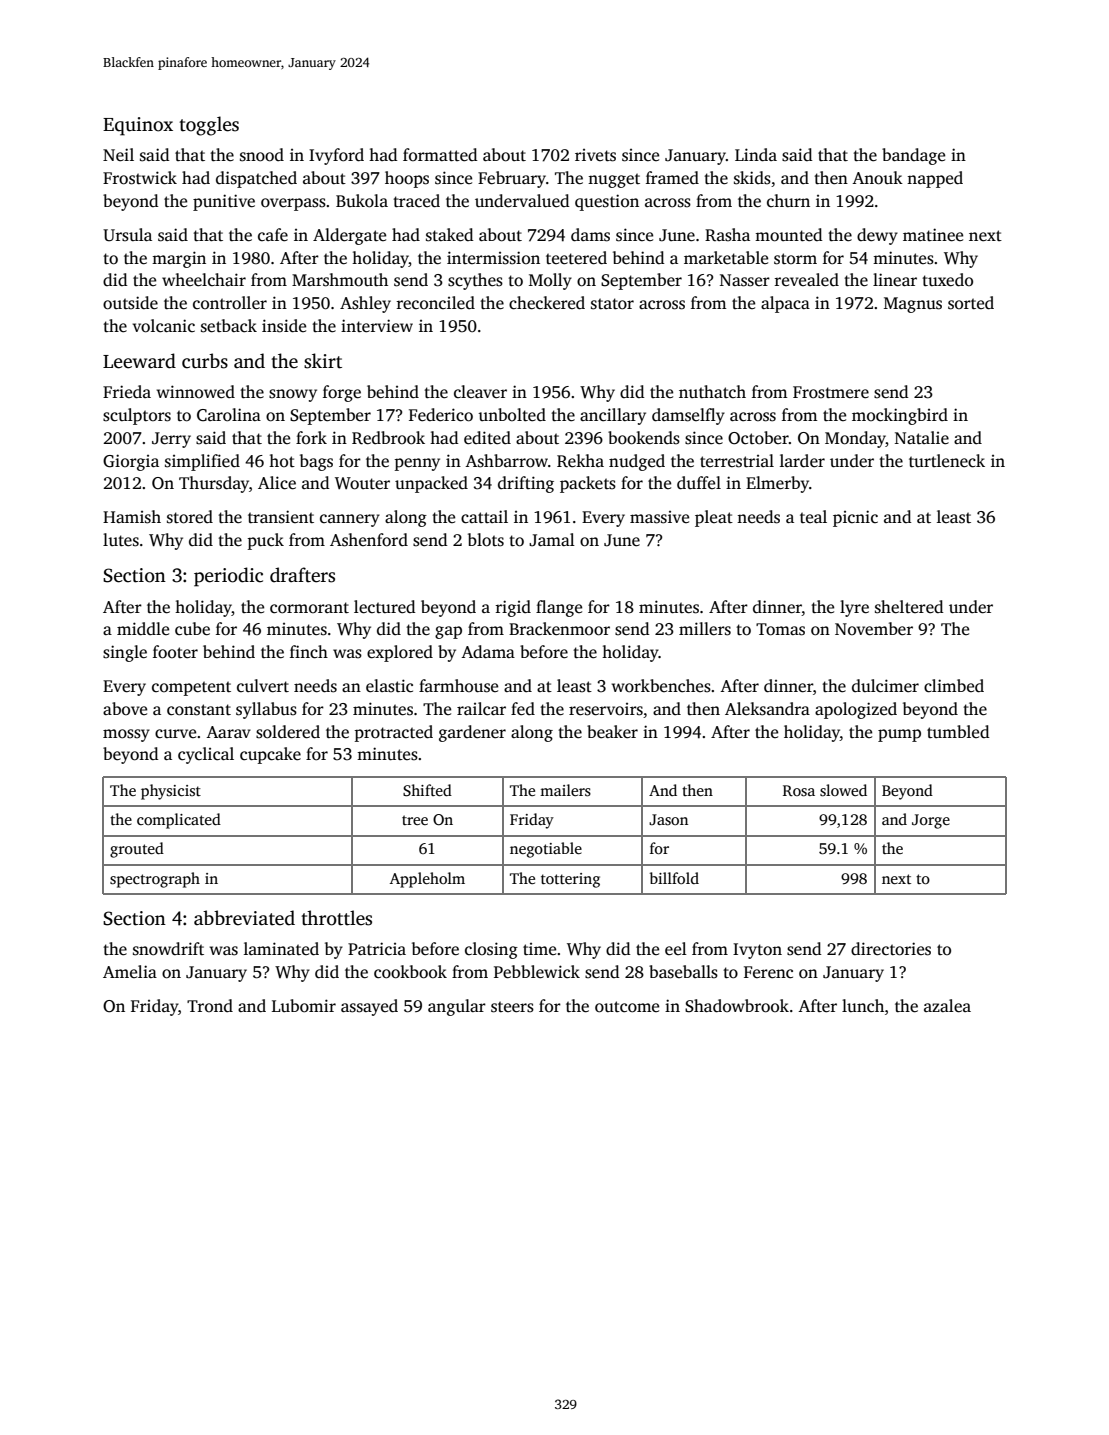 This page has height=1435, width=1109. What do you see at coordinates (273, 235) in the page?
I see `cafe` at bounding box center [273, 235].
